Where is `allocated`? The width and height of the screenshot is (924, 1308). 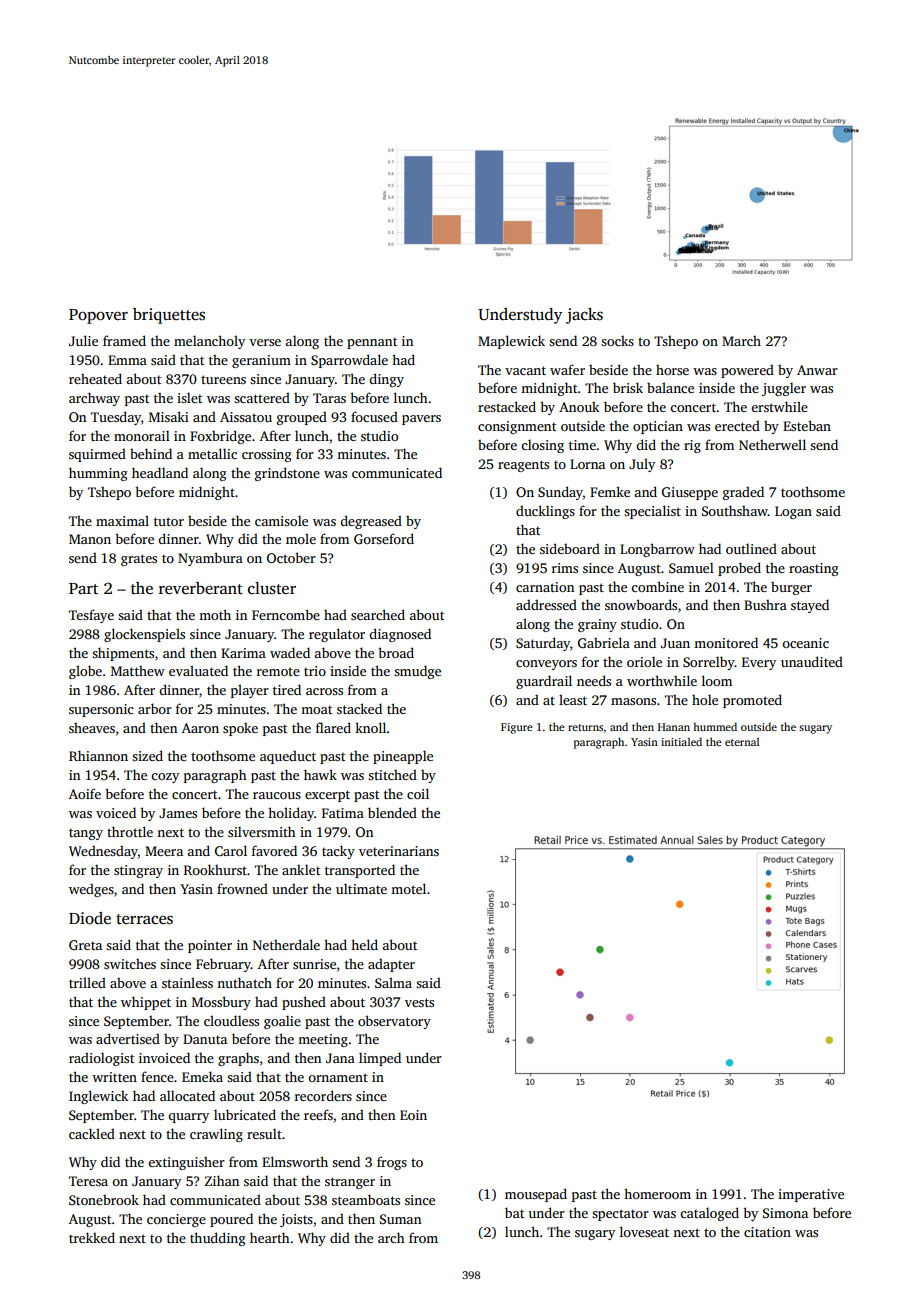
allocated is located at coordinates (187, 1095).
